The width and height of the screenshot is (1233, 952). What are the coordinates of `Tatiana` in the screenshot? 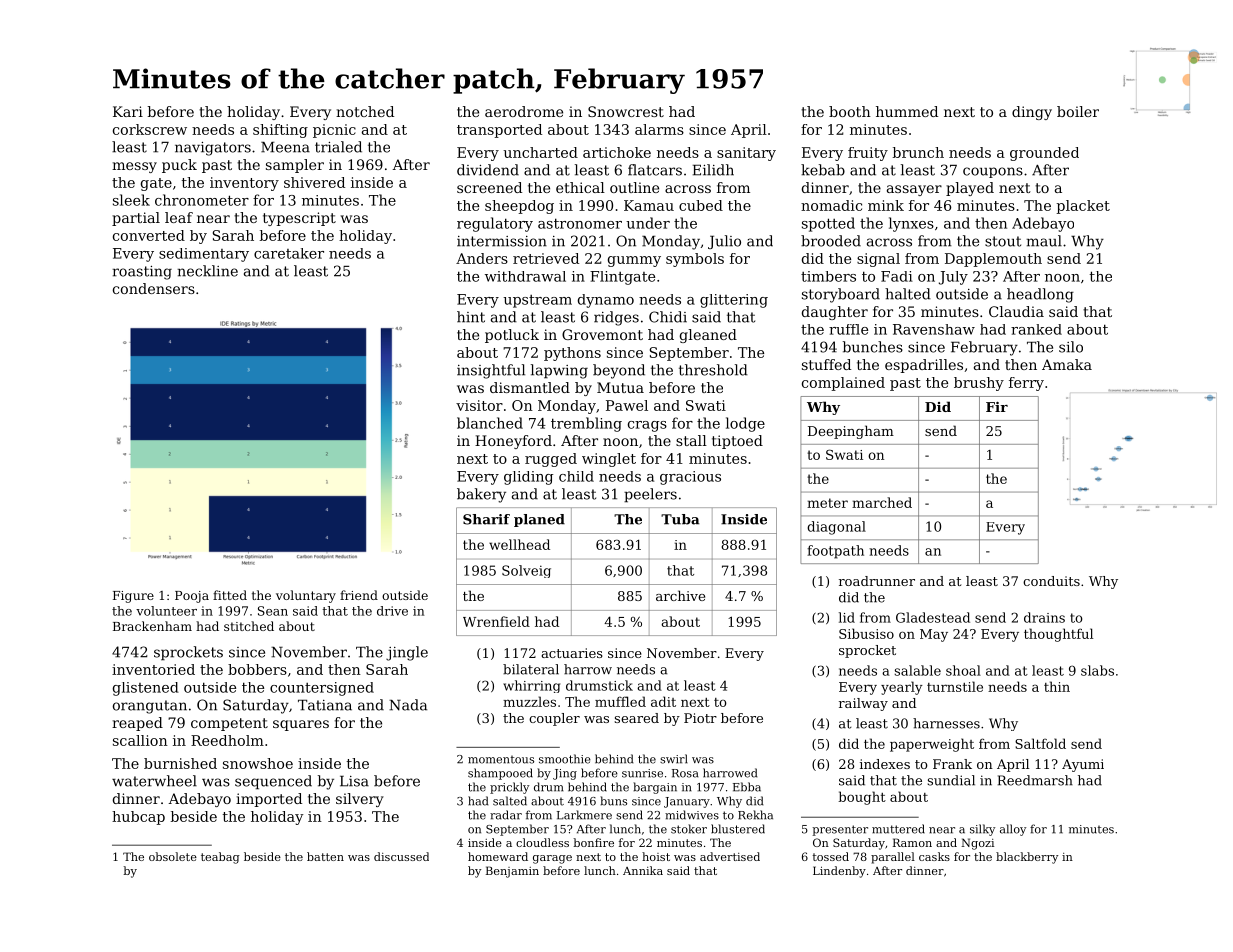 It's located at (325, 705).
